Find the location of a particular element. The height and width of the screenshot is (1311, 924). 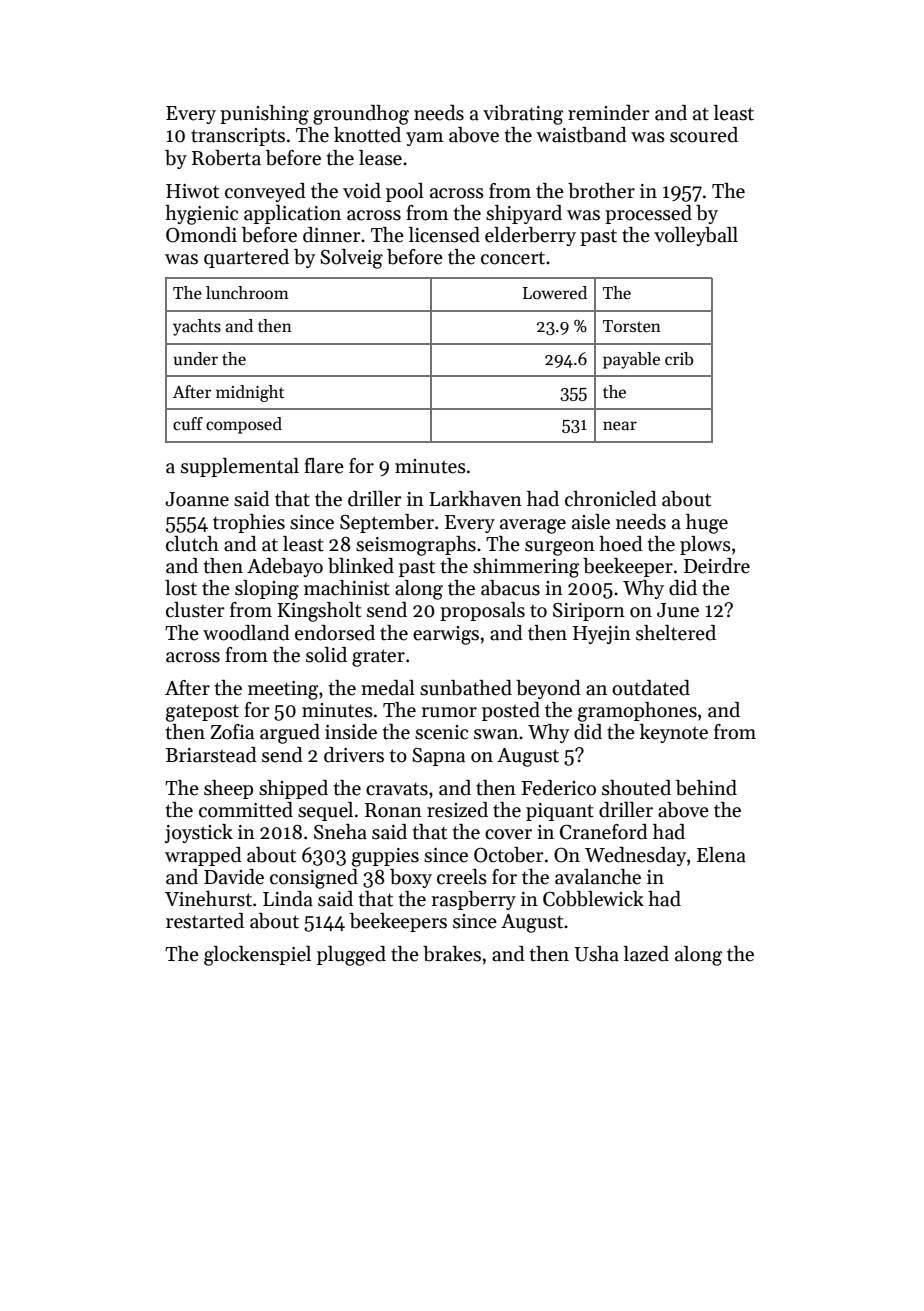

Elena is located at coordinates (721, 855).
